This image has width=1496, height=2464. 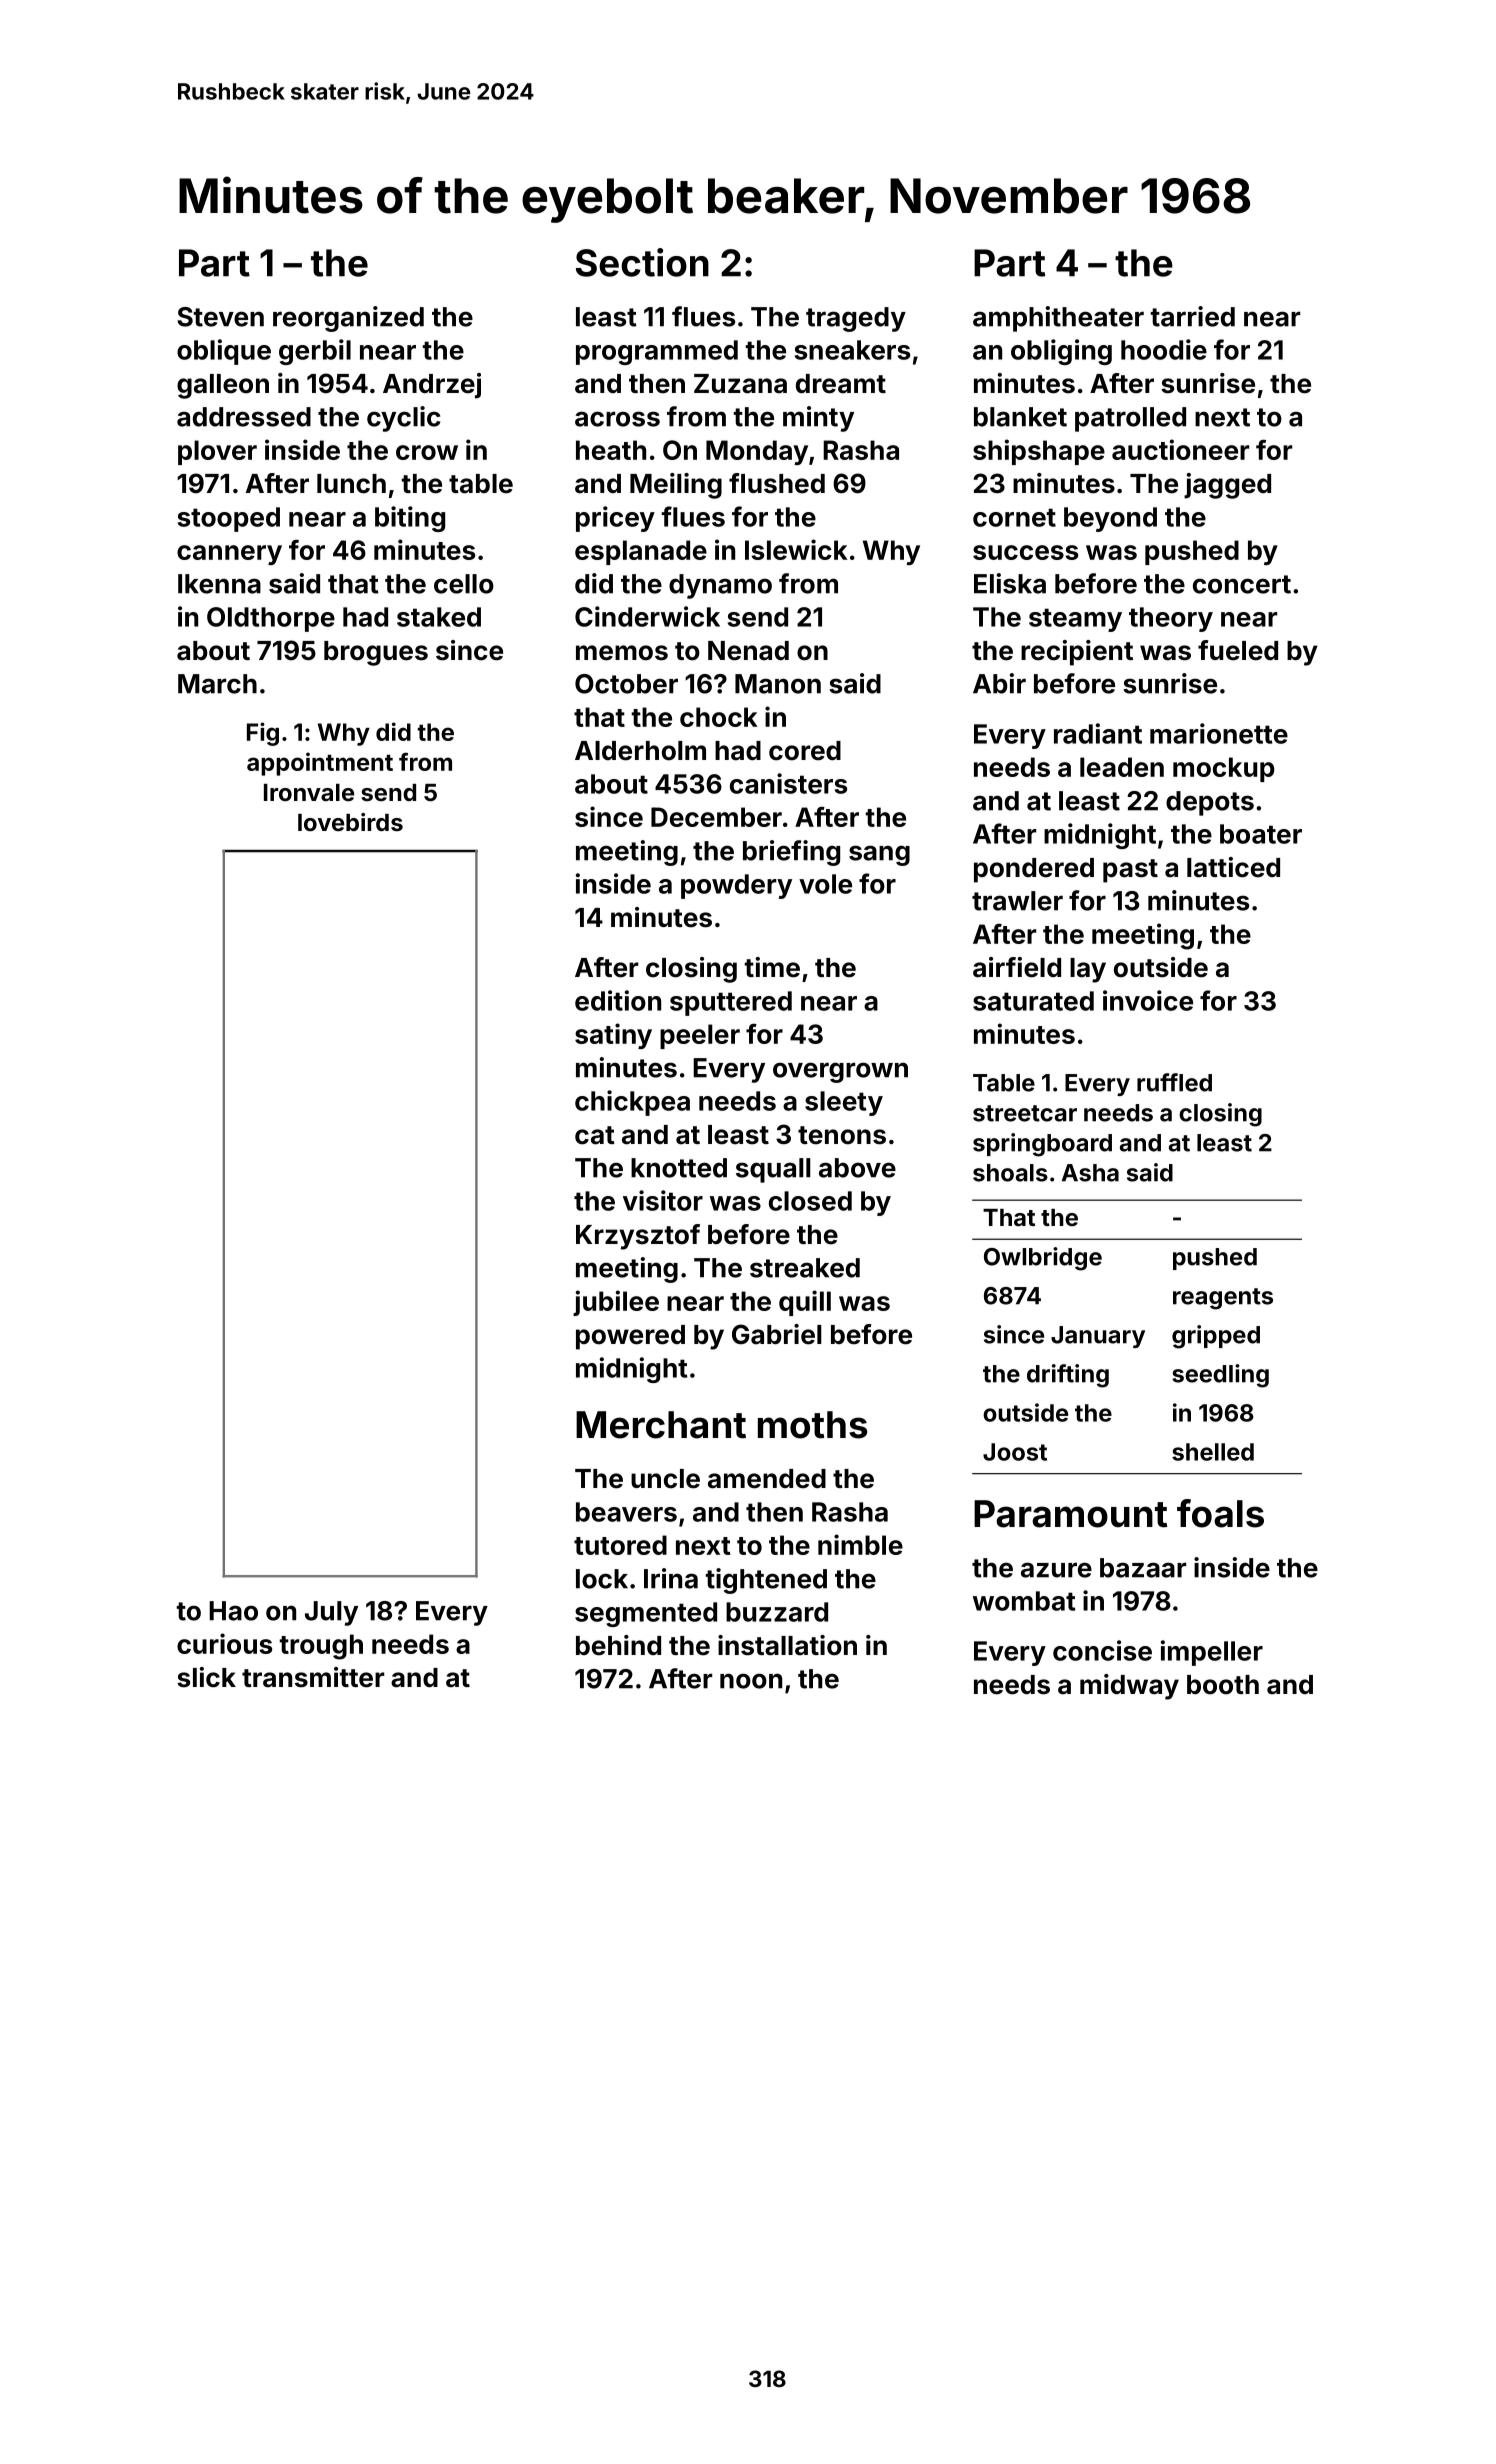 What do you see at coordinates (626, 684) in the image?
I see `October` at bounding box center [626, 684].
